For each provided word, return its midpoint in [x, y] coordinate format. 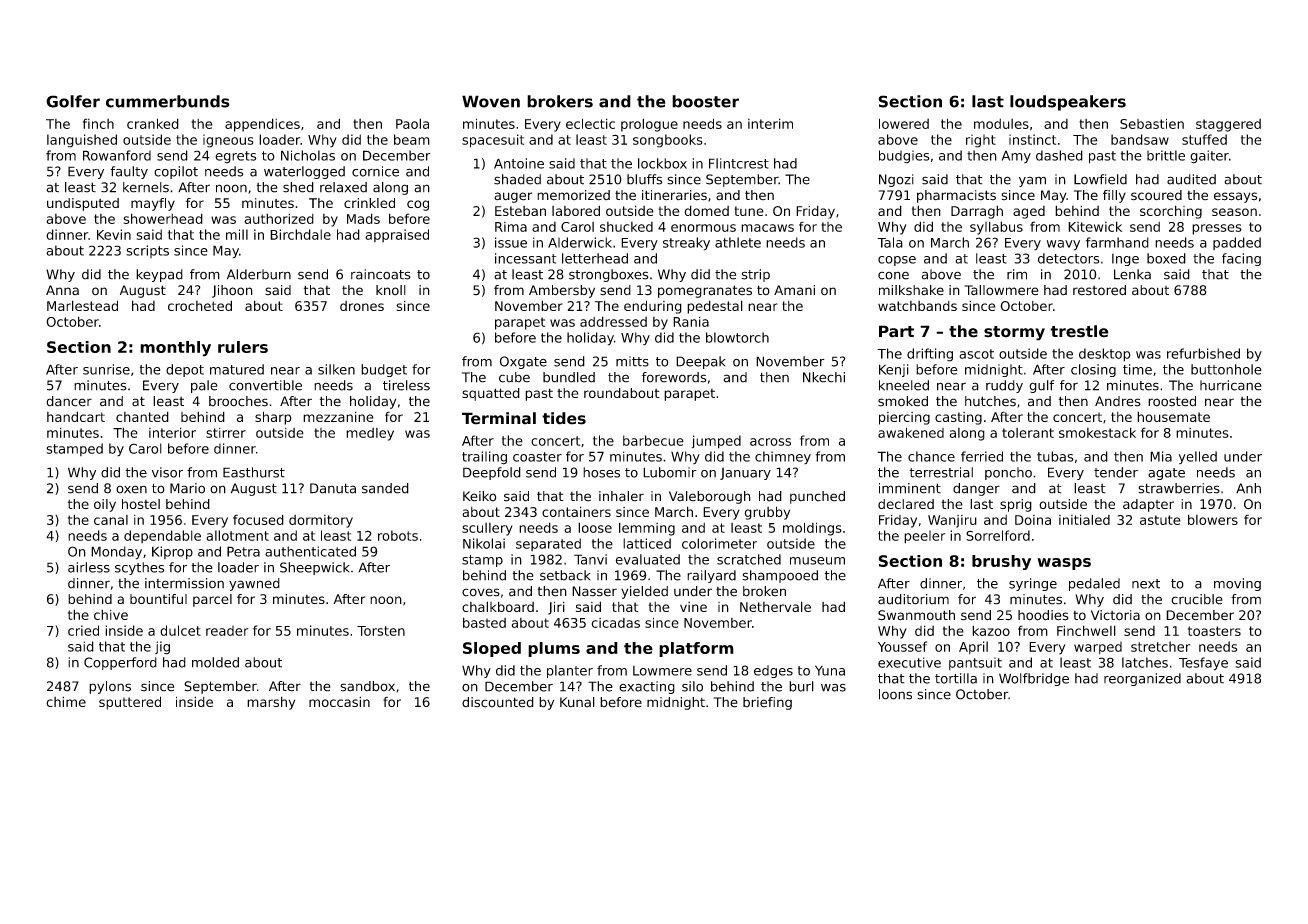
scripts [147, 251]
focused [258, 519]
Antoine [519, 163]
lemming [647, 529]
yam [1032, 181]
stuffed [1204, 139]
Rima [511, 227]
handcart [76, 416]
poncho [1008, 473]
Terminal [499, 418]
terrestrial [941, 472]
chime [66, 701]
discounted [498, 702]
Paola [412, 123]
